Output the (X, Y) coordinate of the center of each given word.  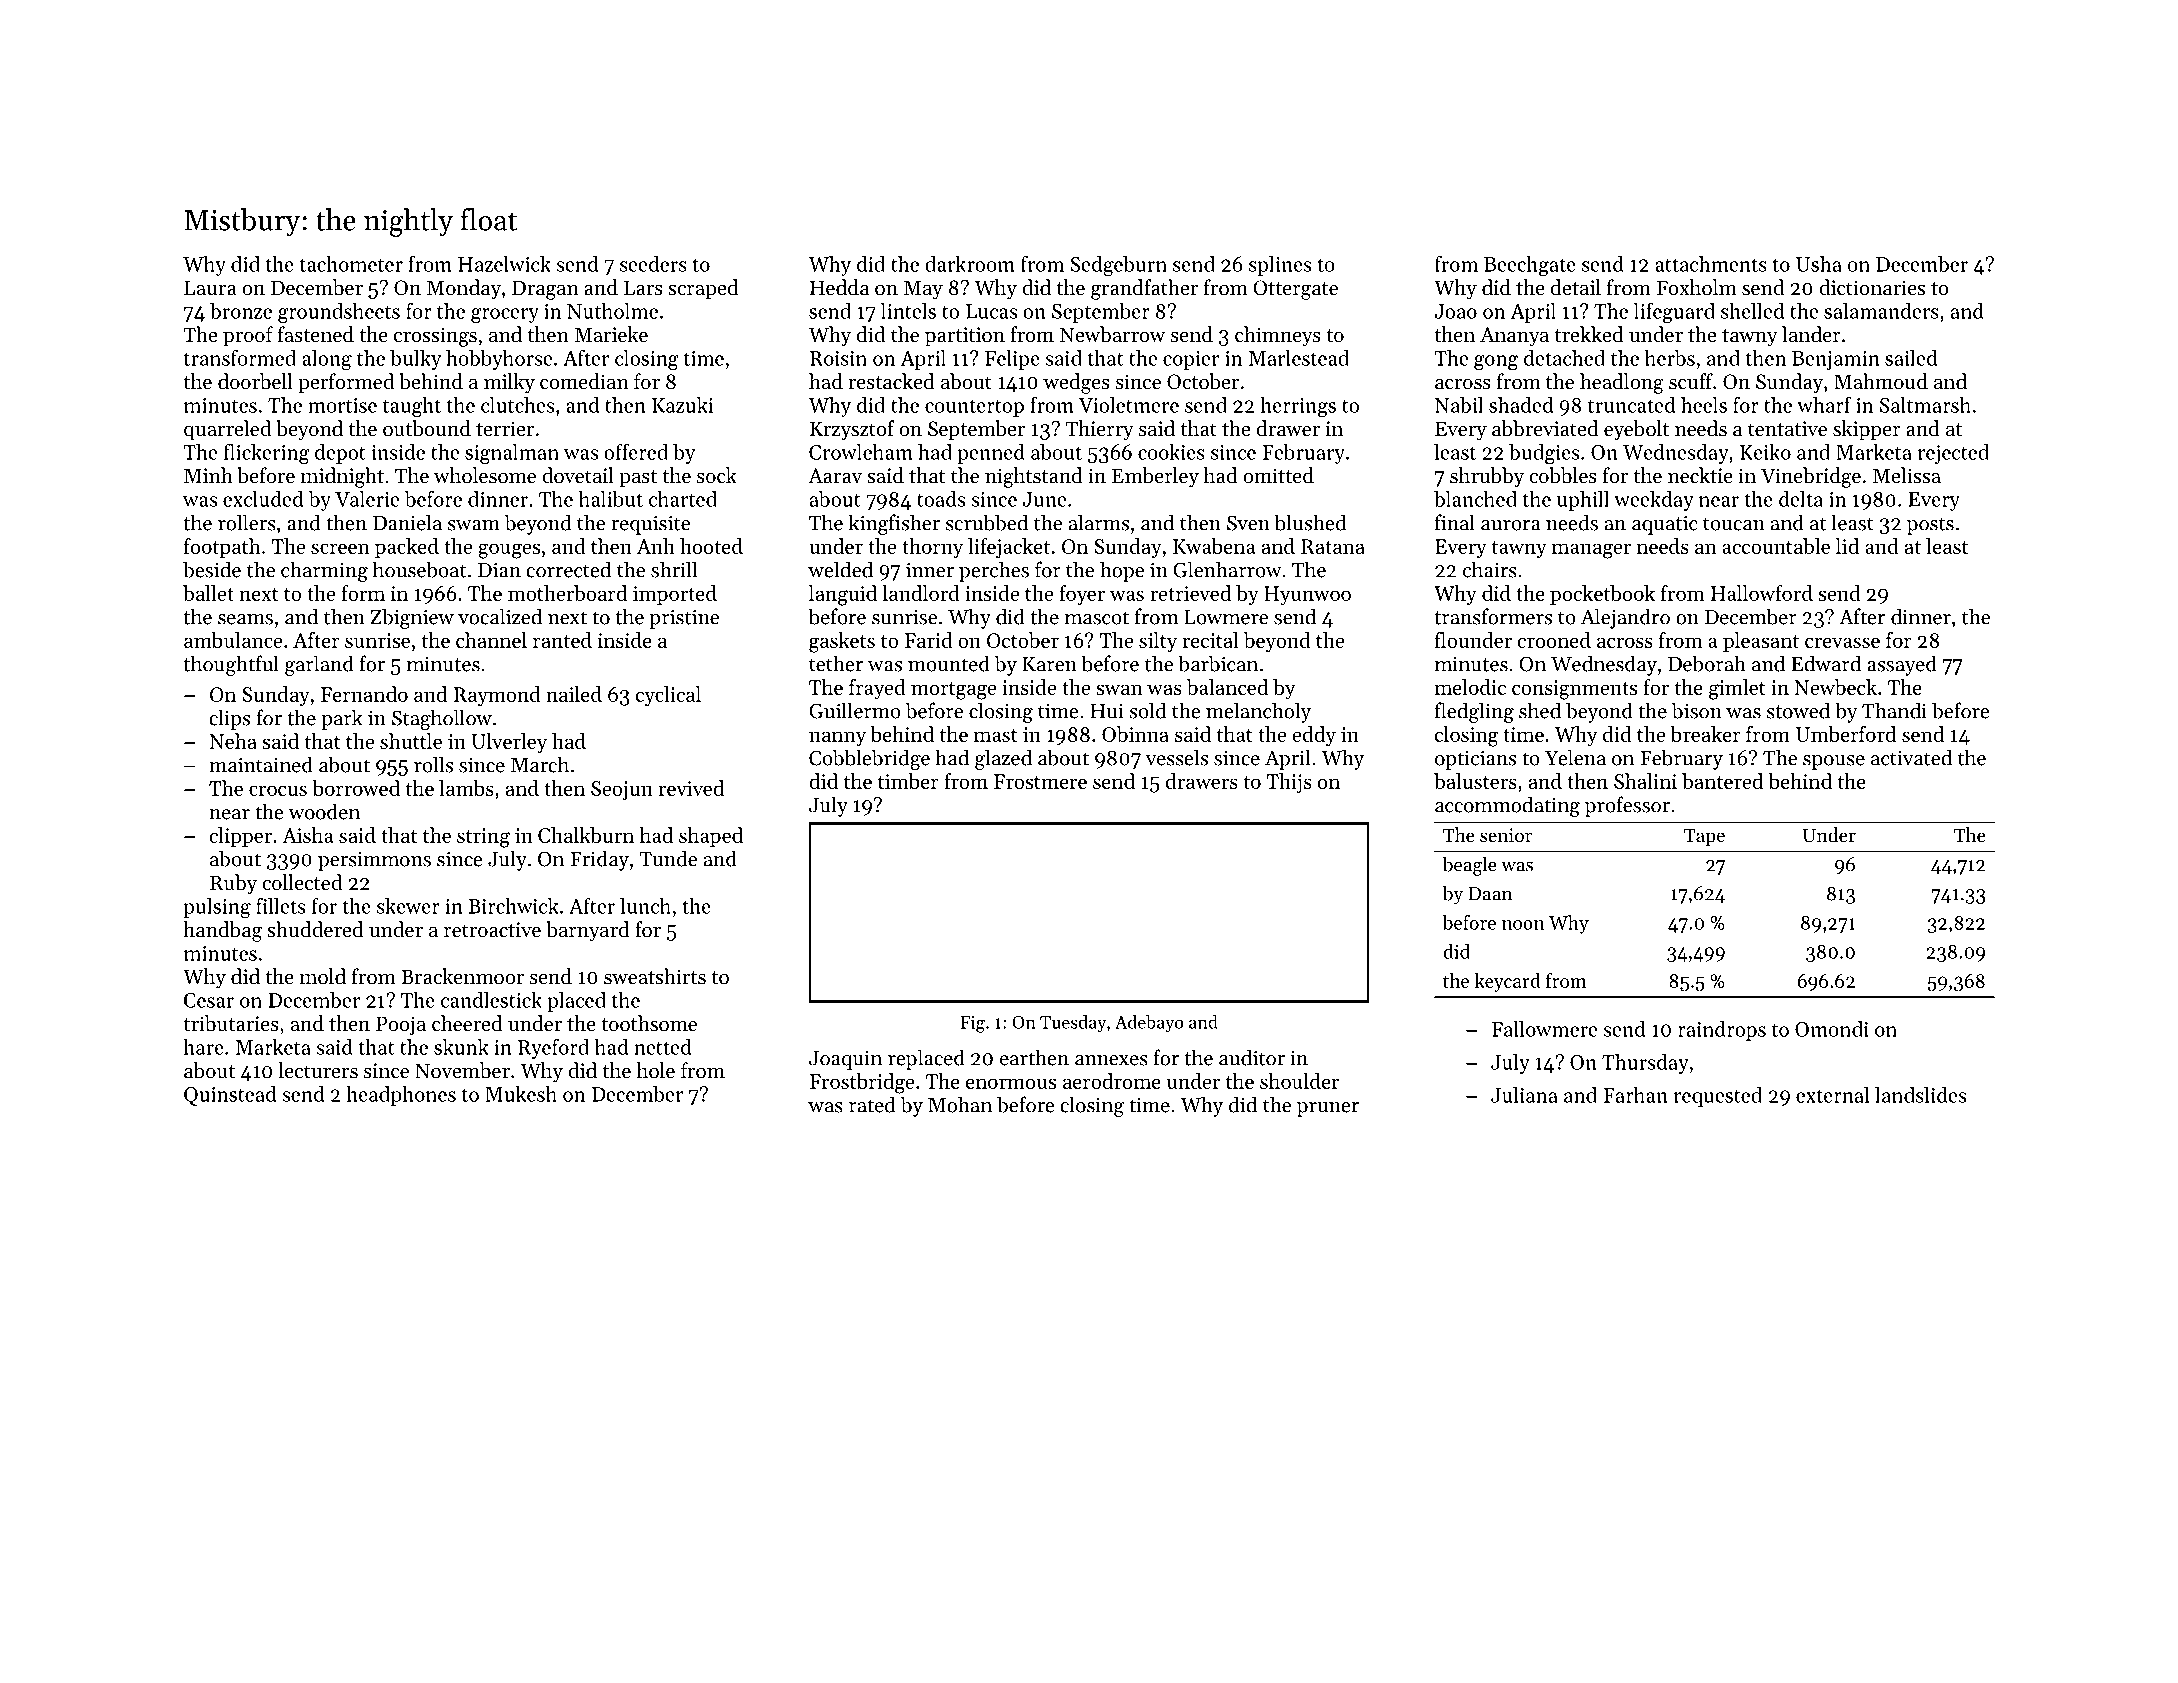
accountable (1776, 546)
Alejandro (1625, 618)
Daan (1490, 894)
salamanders (1881, 311)
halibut (611, 499)
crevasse (1842, 642)
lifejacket (1009, 548)
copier (1191, 360)
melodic (1470, 687)
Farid (929, 640)
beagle (1469, 866)
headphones (401, 1096)
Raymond (497, 696)
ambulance (233, 640)
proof (248, 336)
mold (323, 976)
